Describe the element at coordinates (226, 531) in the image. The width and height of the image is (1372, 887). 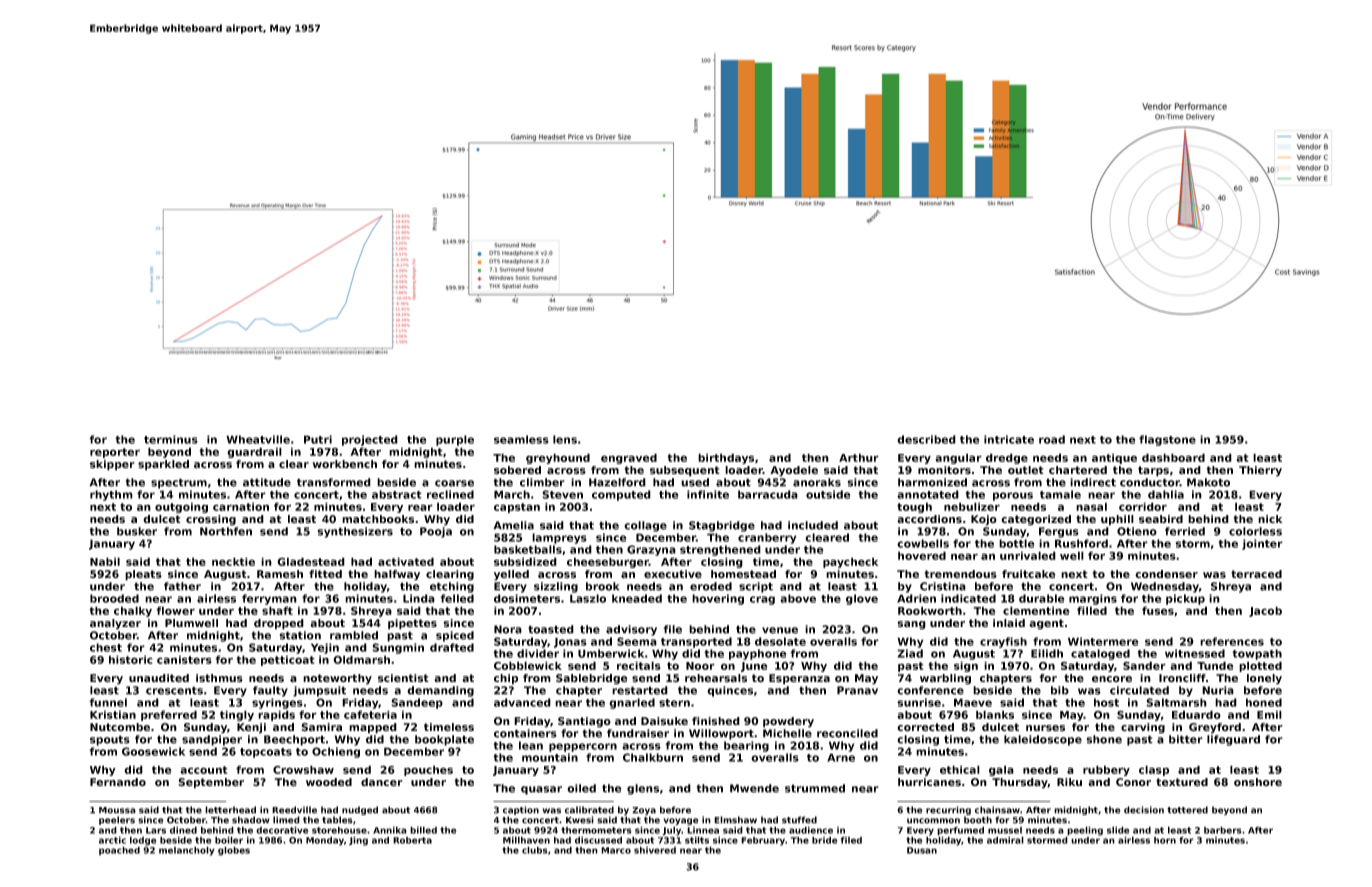
I see `Northfen` at that location.
